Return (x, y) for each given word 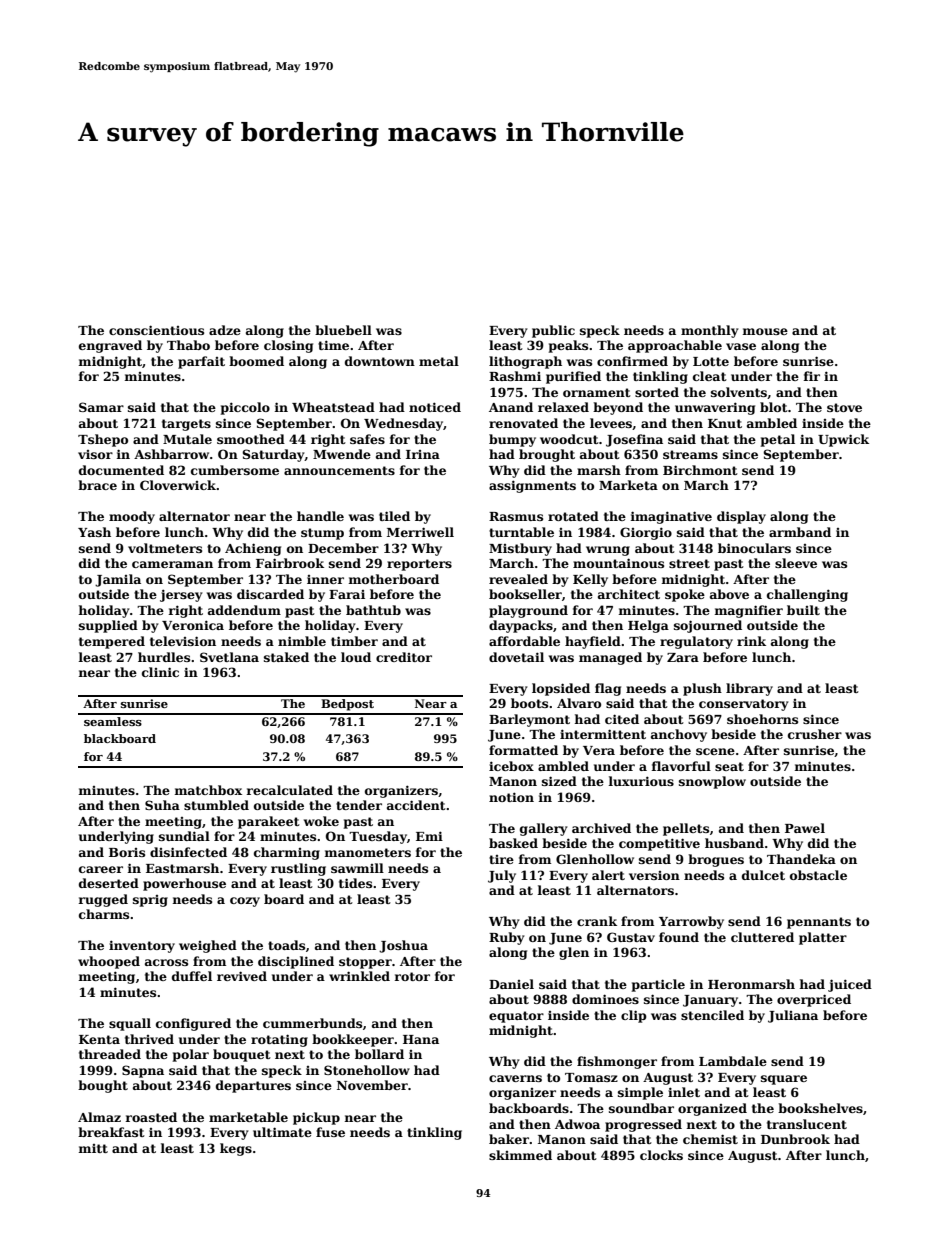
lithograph (525, 362)
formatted (523, 750)
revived (242, 976)
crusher (815, 734)
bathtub (373, 610)
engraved (110, 346)
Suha (162, 805)
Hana (421, 1039)
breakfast (111, 1132)
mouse (765, 331)
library (749, 689)
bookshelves (820, 1108)
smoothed (251, 439)
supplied (108, 626)
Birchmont (700, 470)
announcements (339, 470)
